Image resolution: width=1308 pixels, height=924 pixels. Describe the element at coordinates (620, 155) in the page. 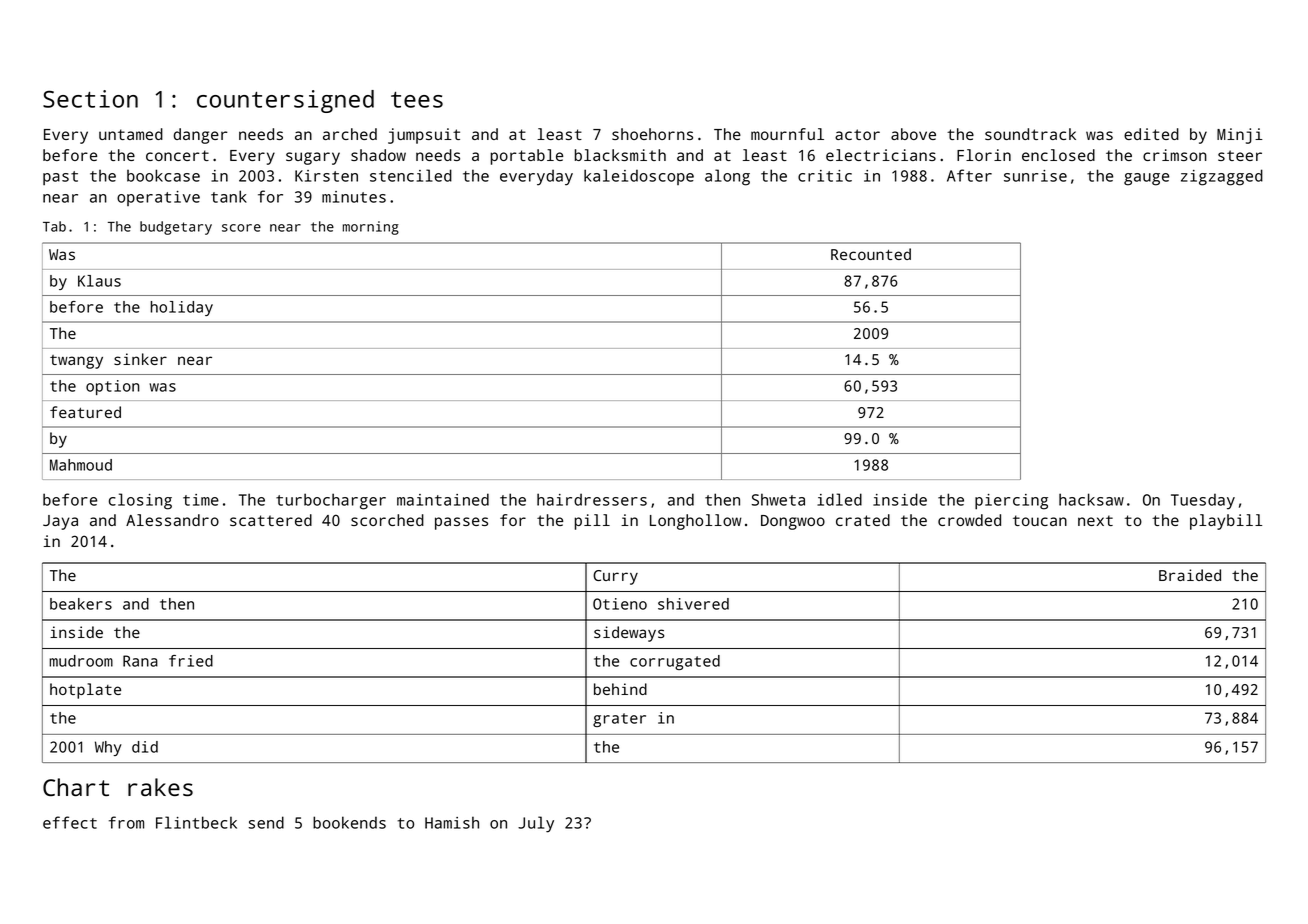

I see `blacksmith` at that location.
